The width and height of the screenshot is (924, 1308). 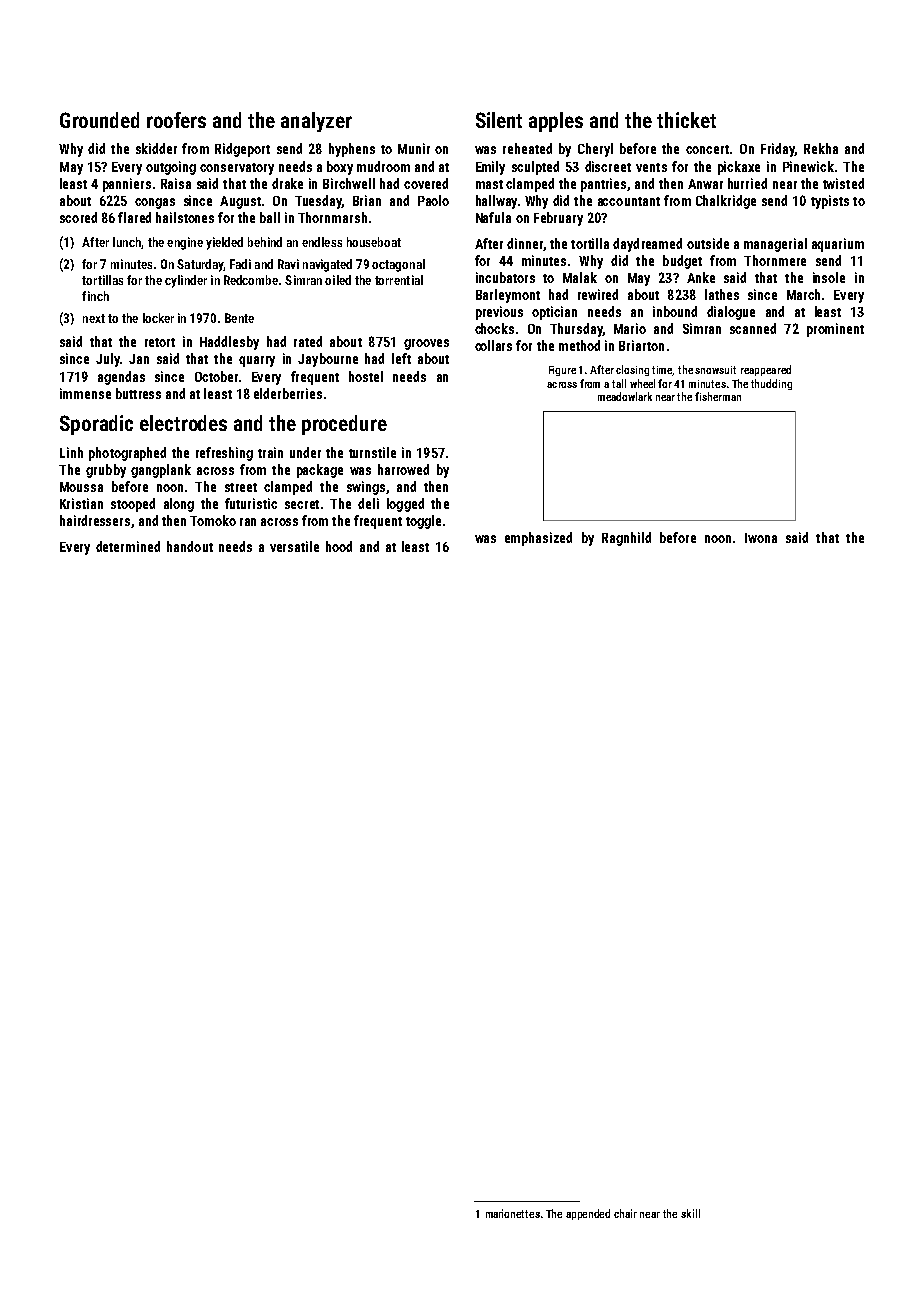 What do you see at coordinates (588, 1214) in the screenshot?
I see `appended` at bounding box center [588, 1214].
